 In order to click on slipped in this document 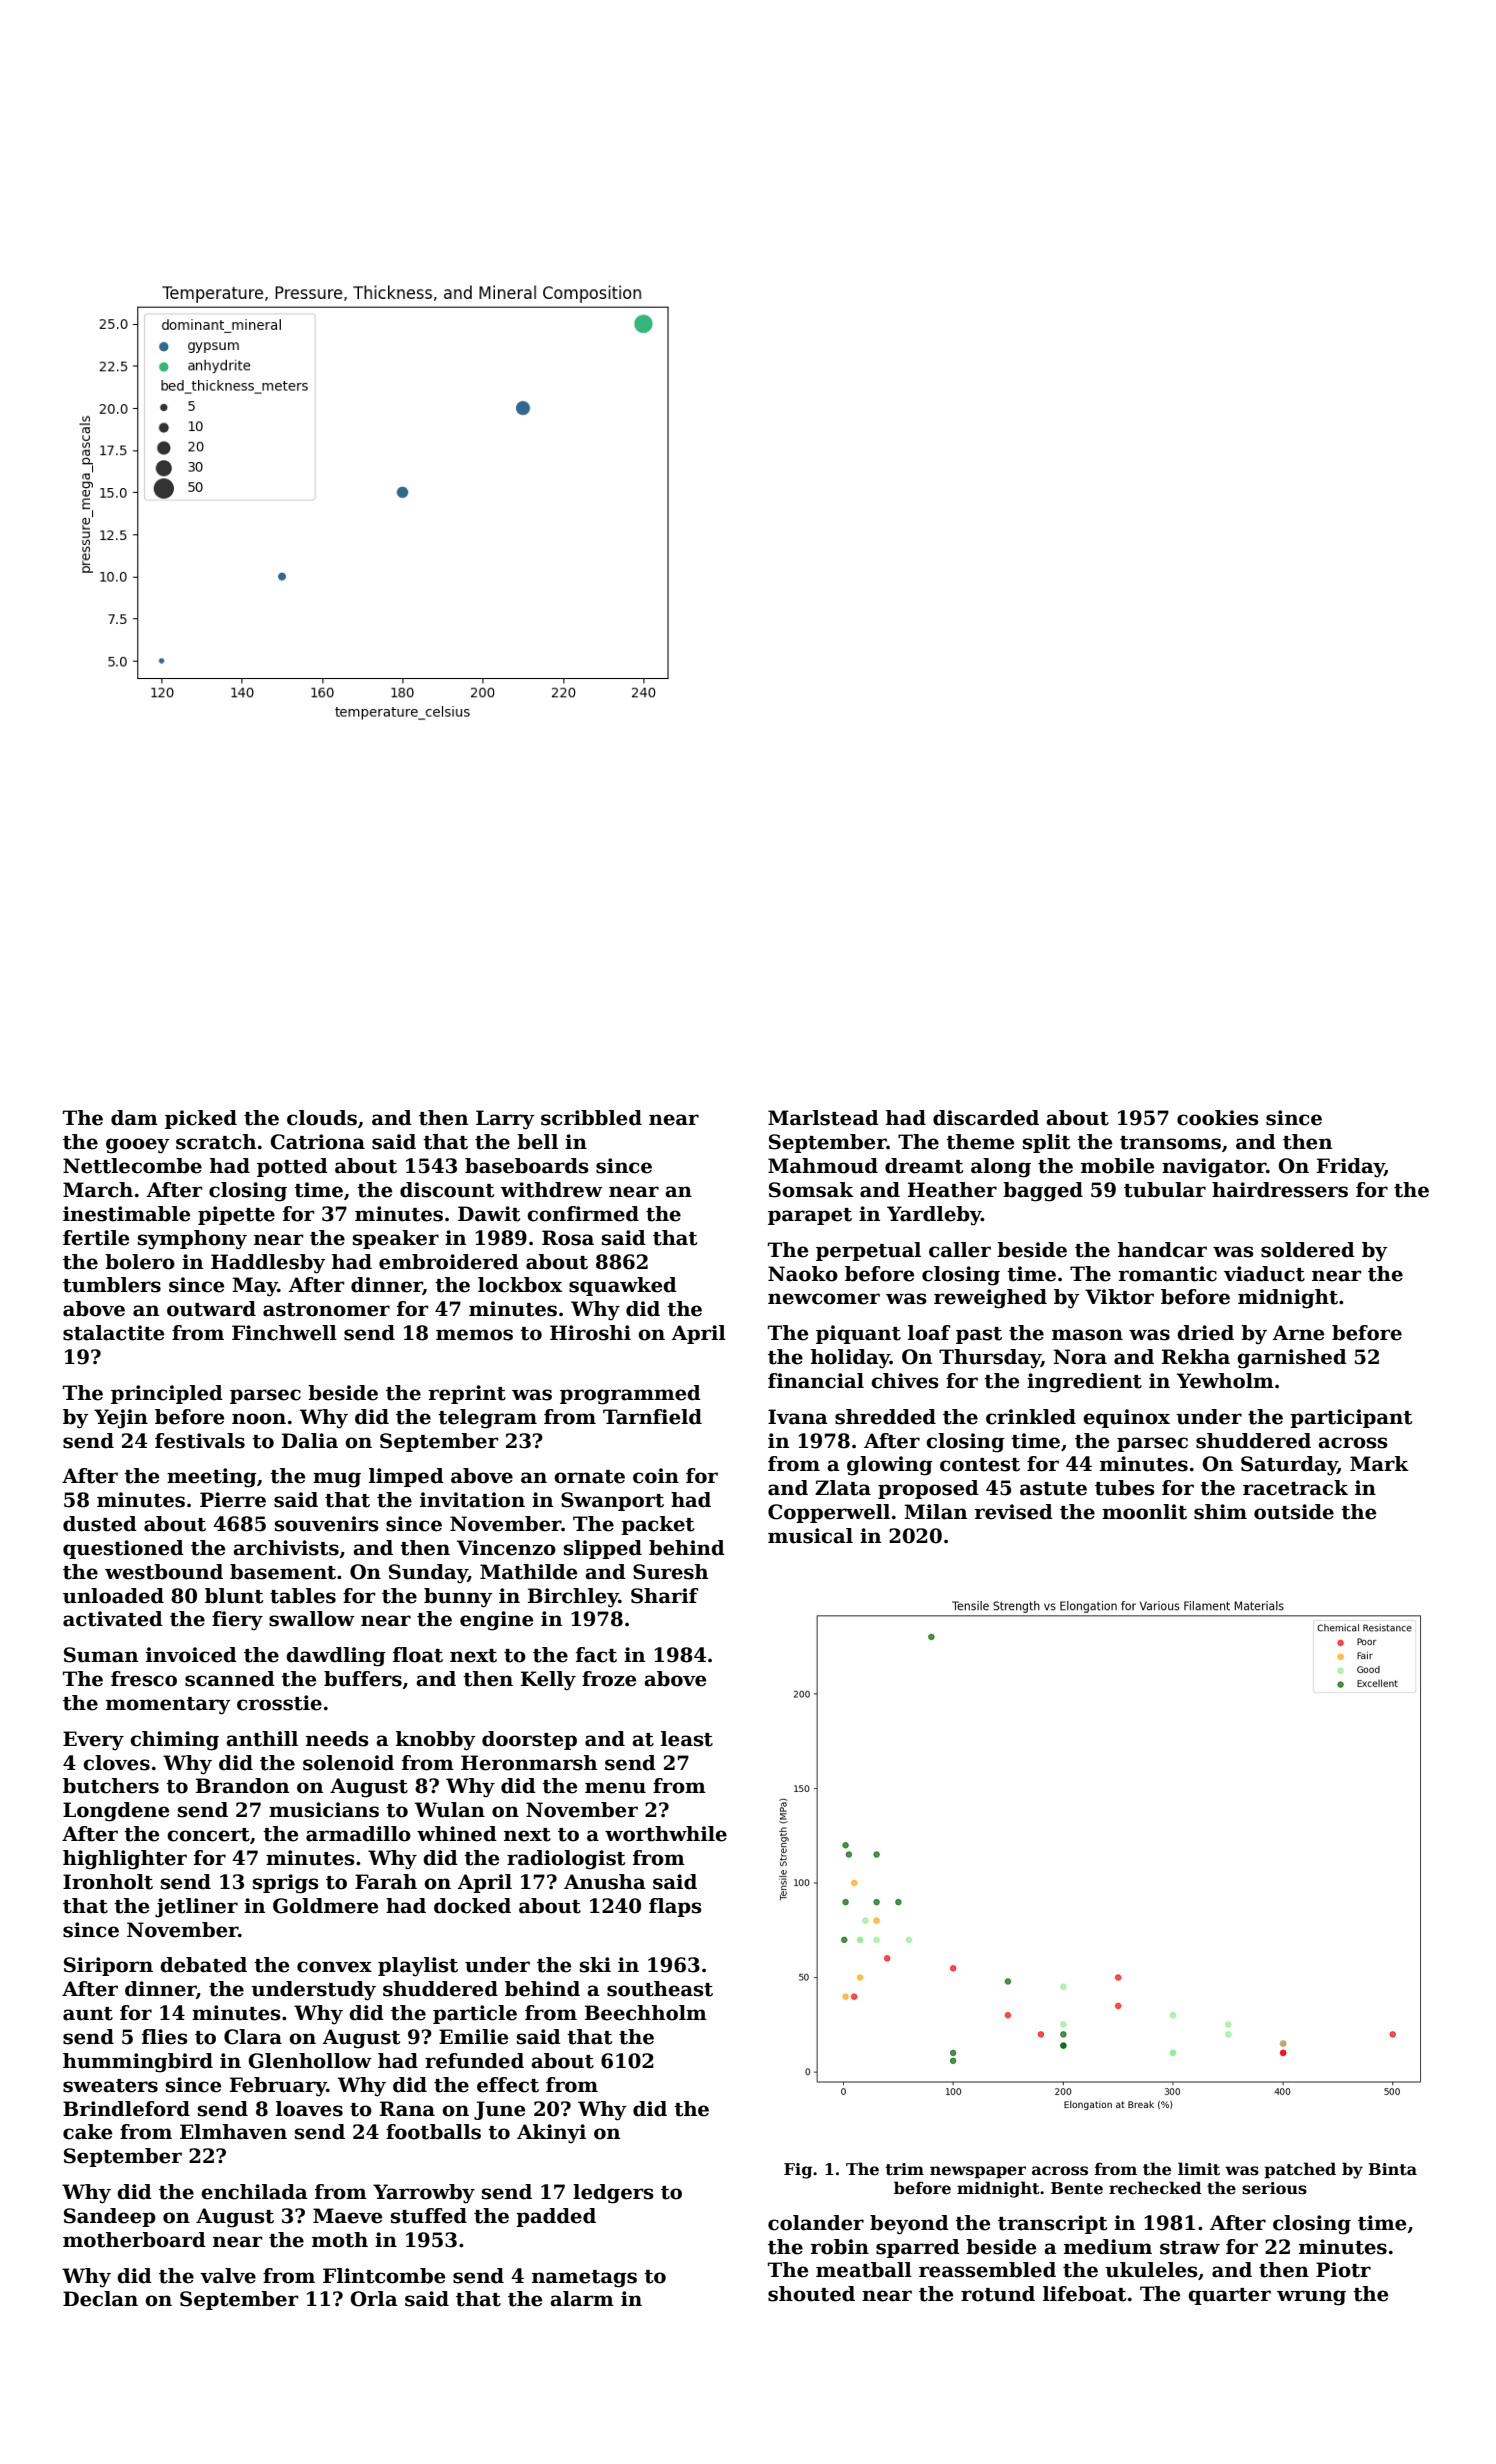, I will do `click(603, 1549)`.
